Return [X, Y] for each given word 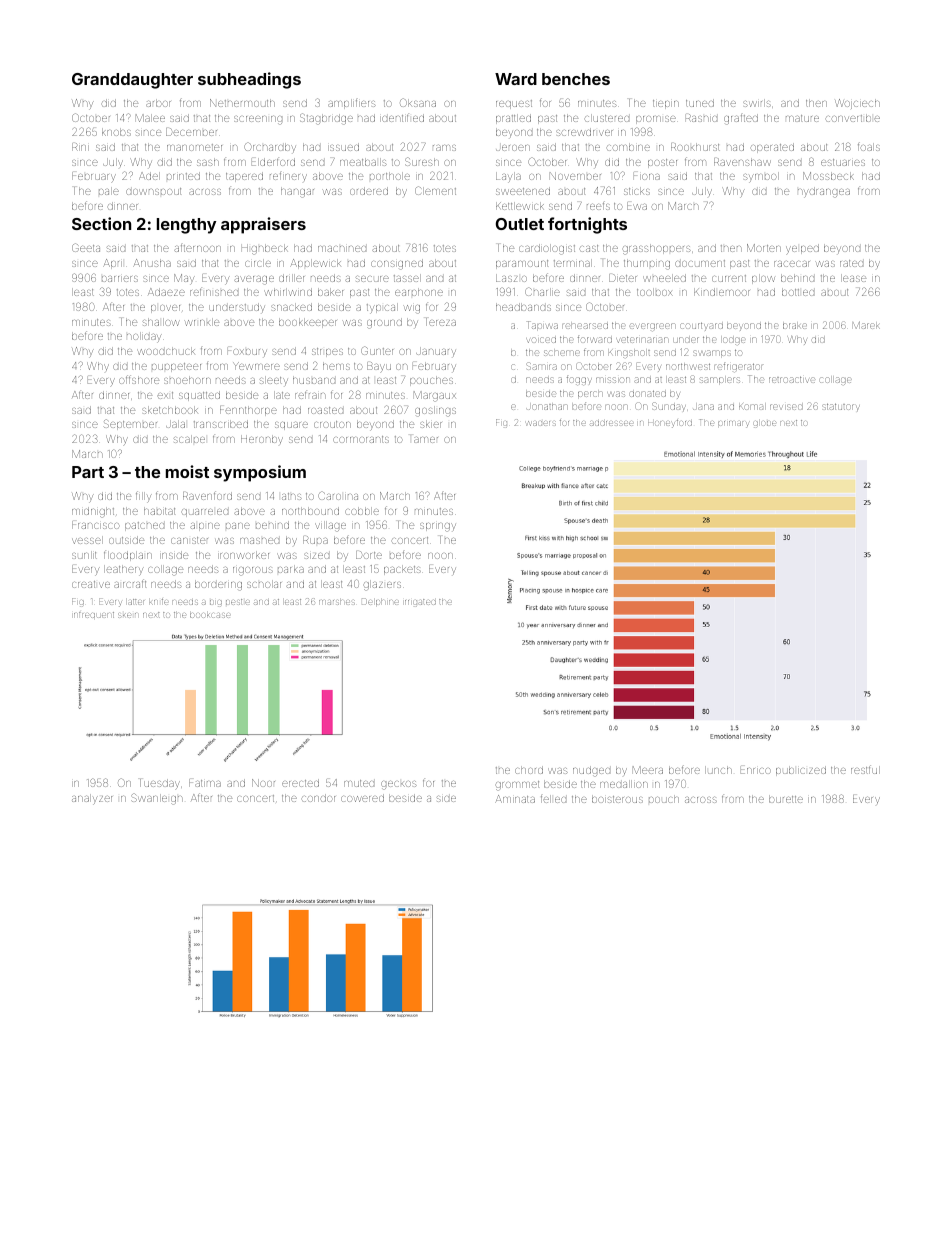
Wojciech [857, 104]
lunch [718, 770]
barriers [120, 279]
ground [384, 323]
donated [648, 393]
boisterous [617, 799]
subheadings [249, 80]
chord [529, 770]
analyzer [92, 799]
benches [576, 79]
